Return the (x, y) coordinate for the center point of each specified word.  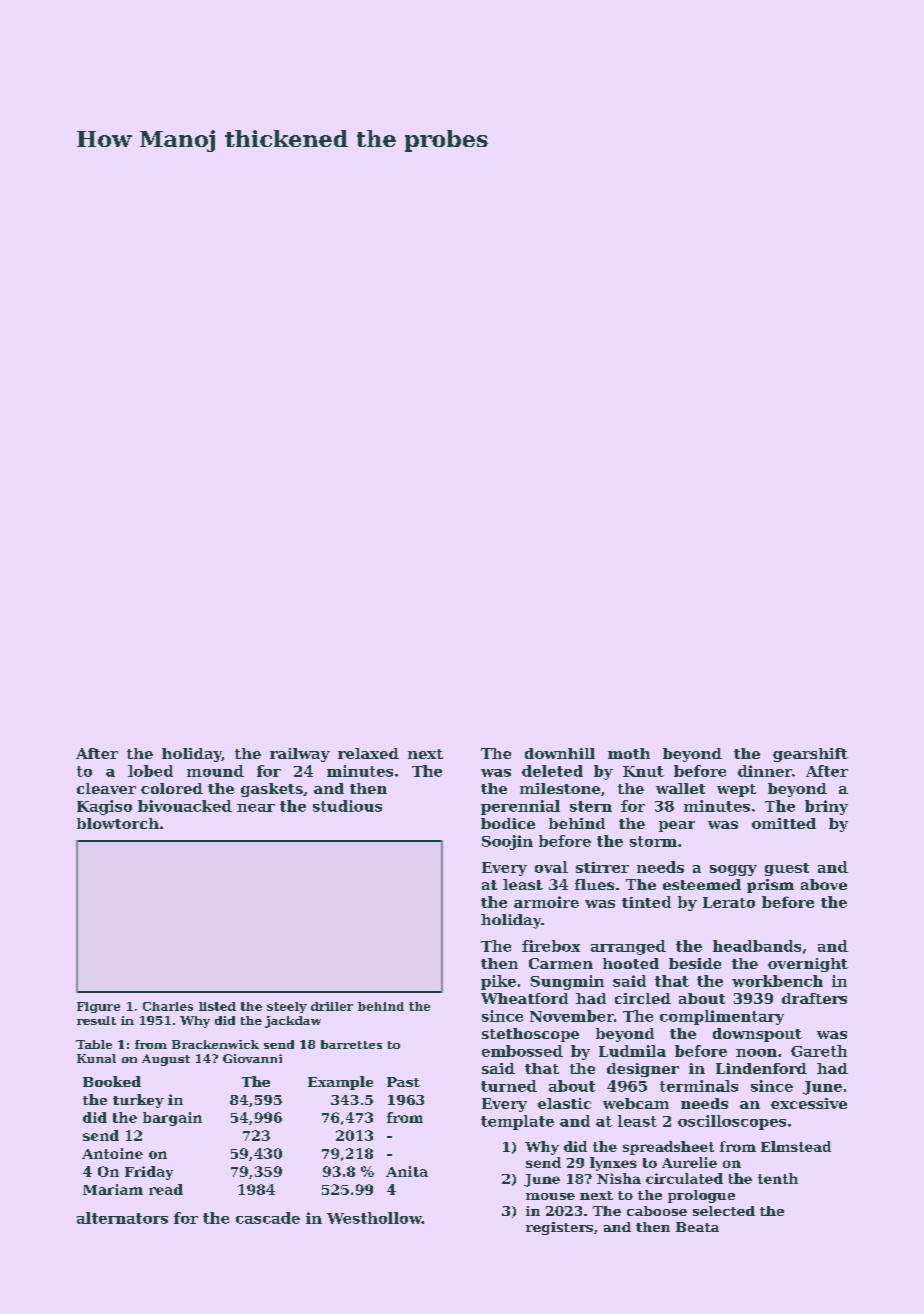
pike (498, 982)
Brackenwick (215, 1044)
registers (559, 1228)
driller (332, 1006)
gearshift (810, 755)
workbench (777, 981)
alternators (122, 1218)
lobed (150, 771)
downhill (560, 753)
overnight (808, 965)
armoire (546, 902)
